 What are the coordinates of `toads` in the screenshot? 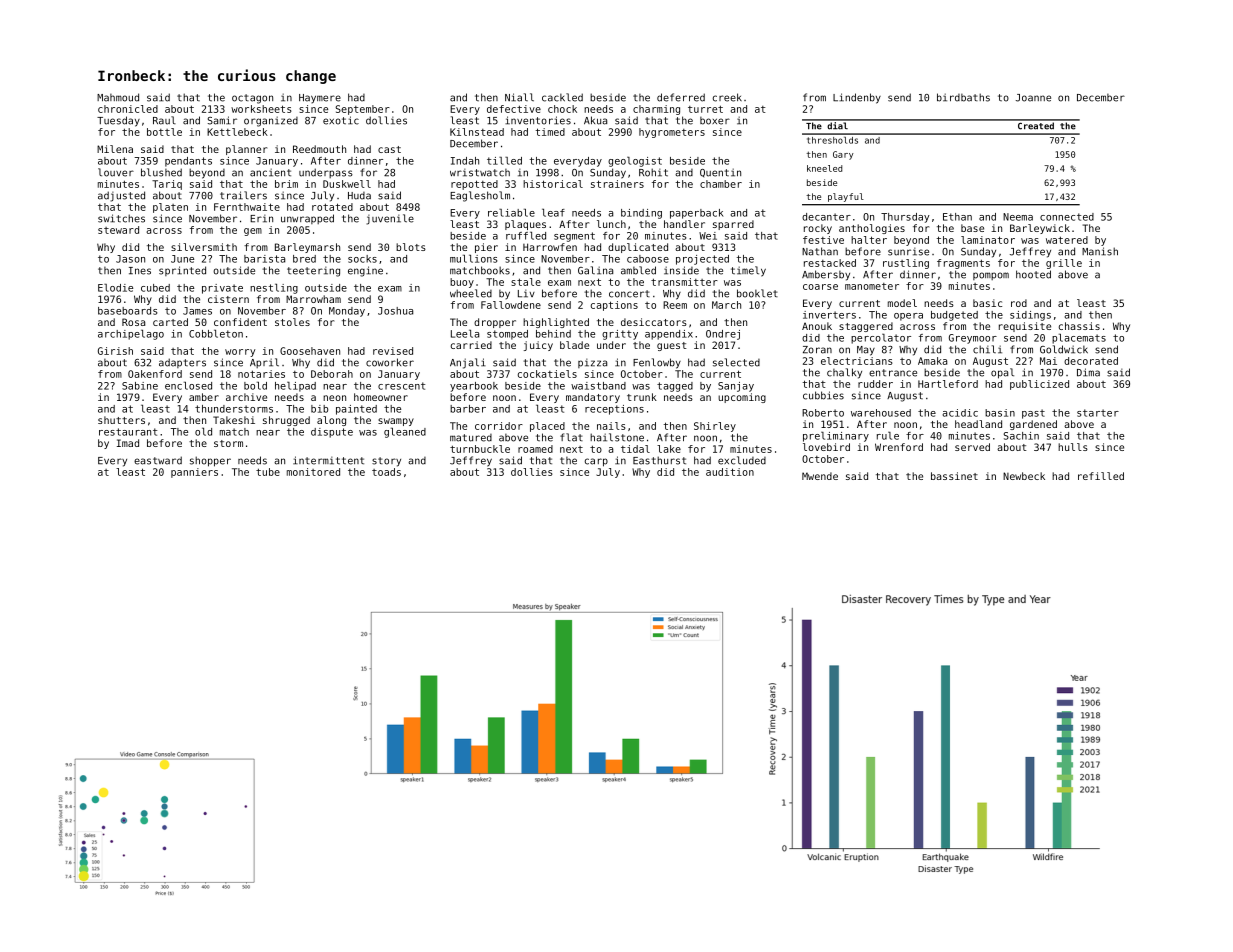 It's located at (386, 472).
